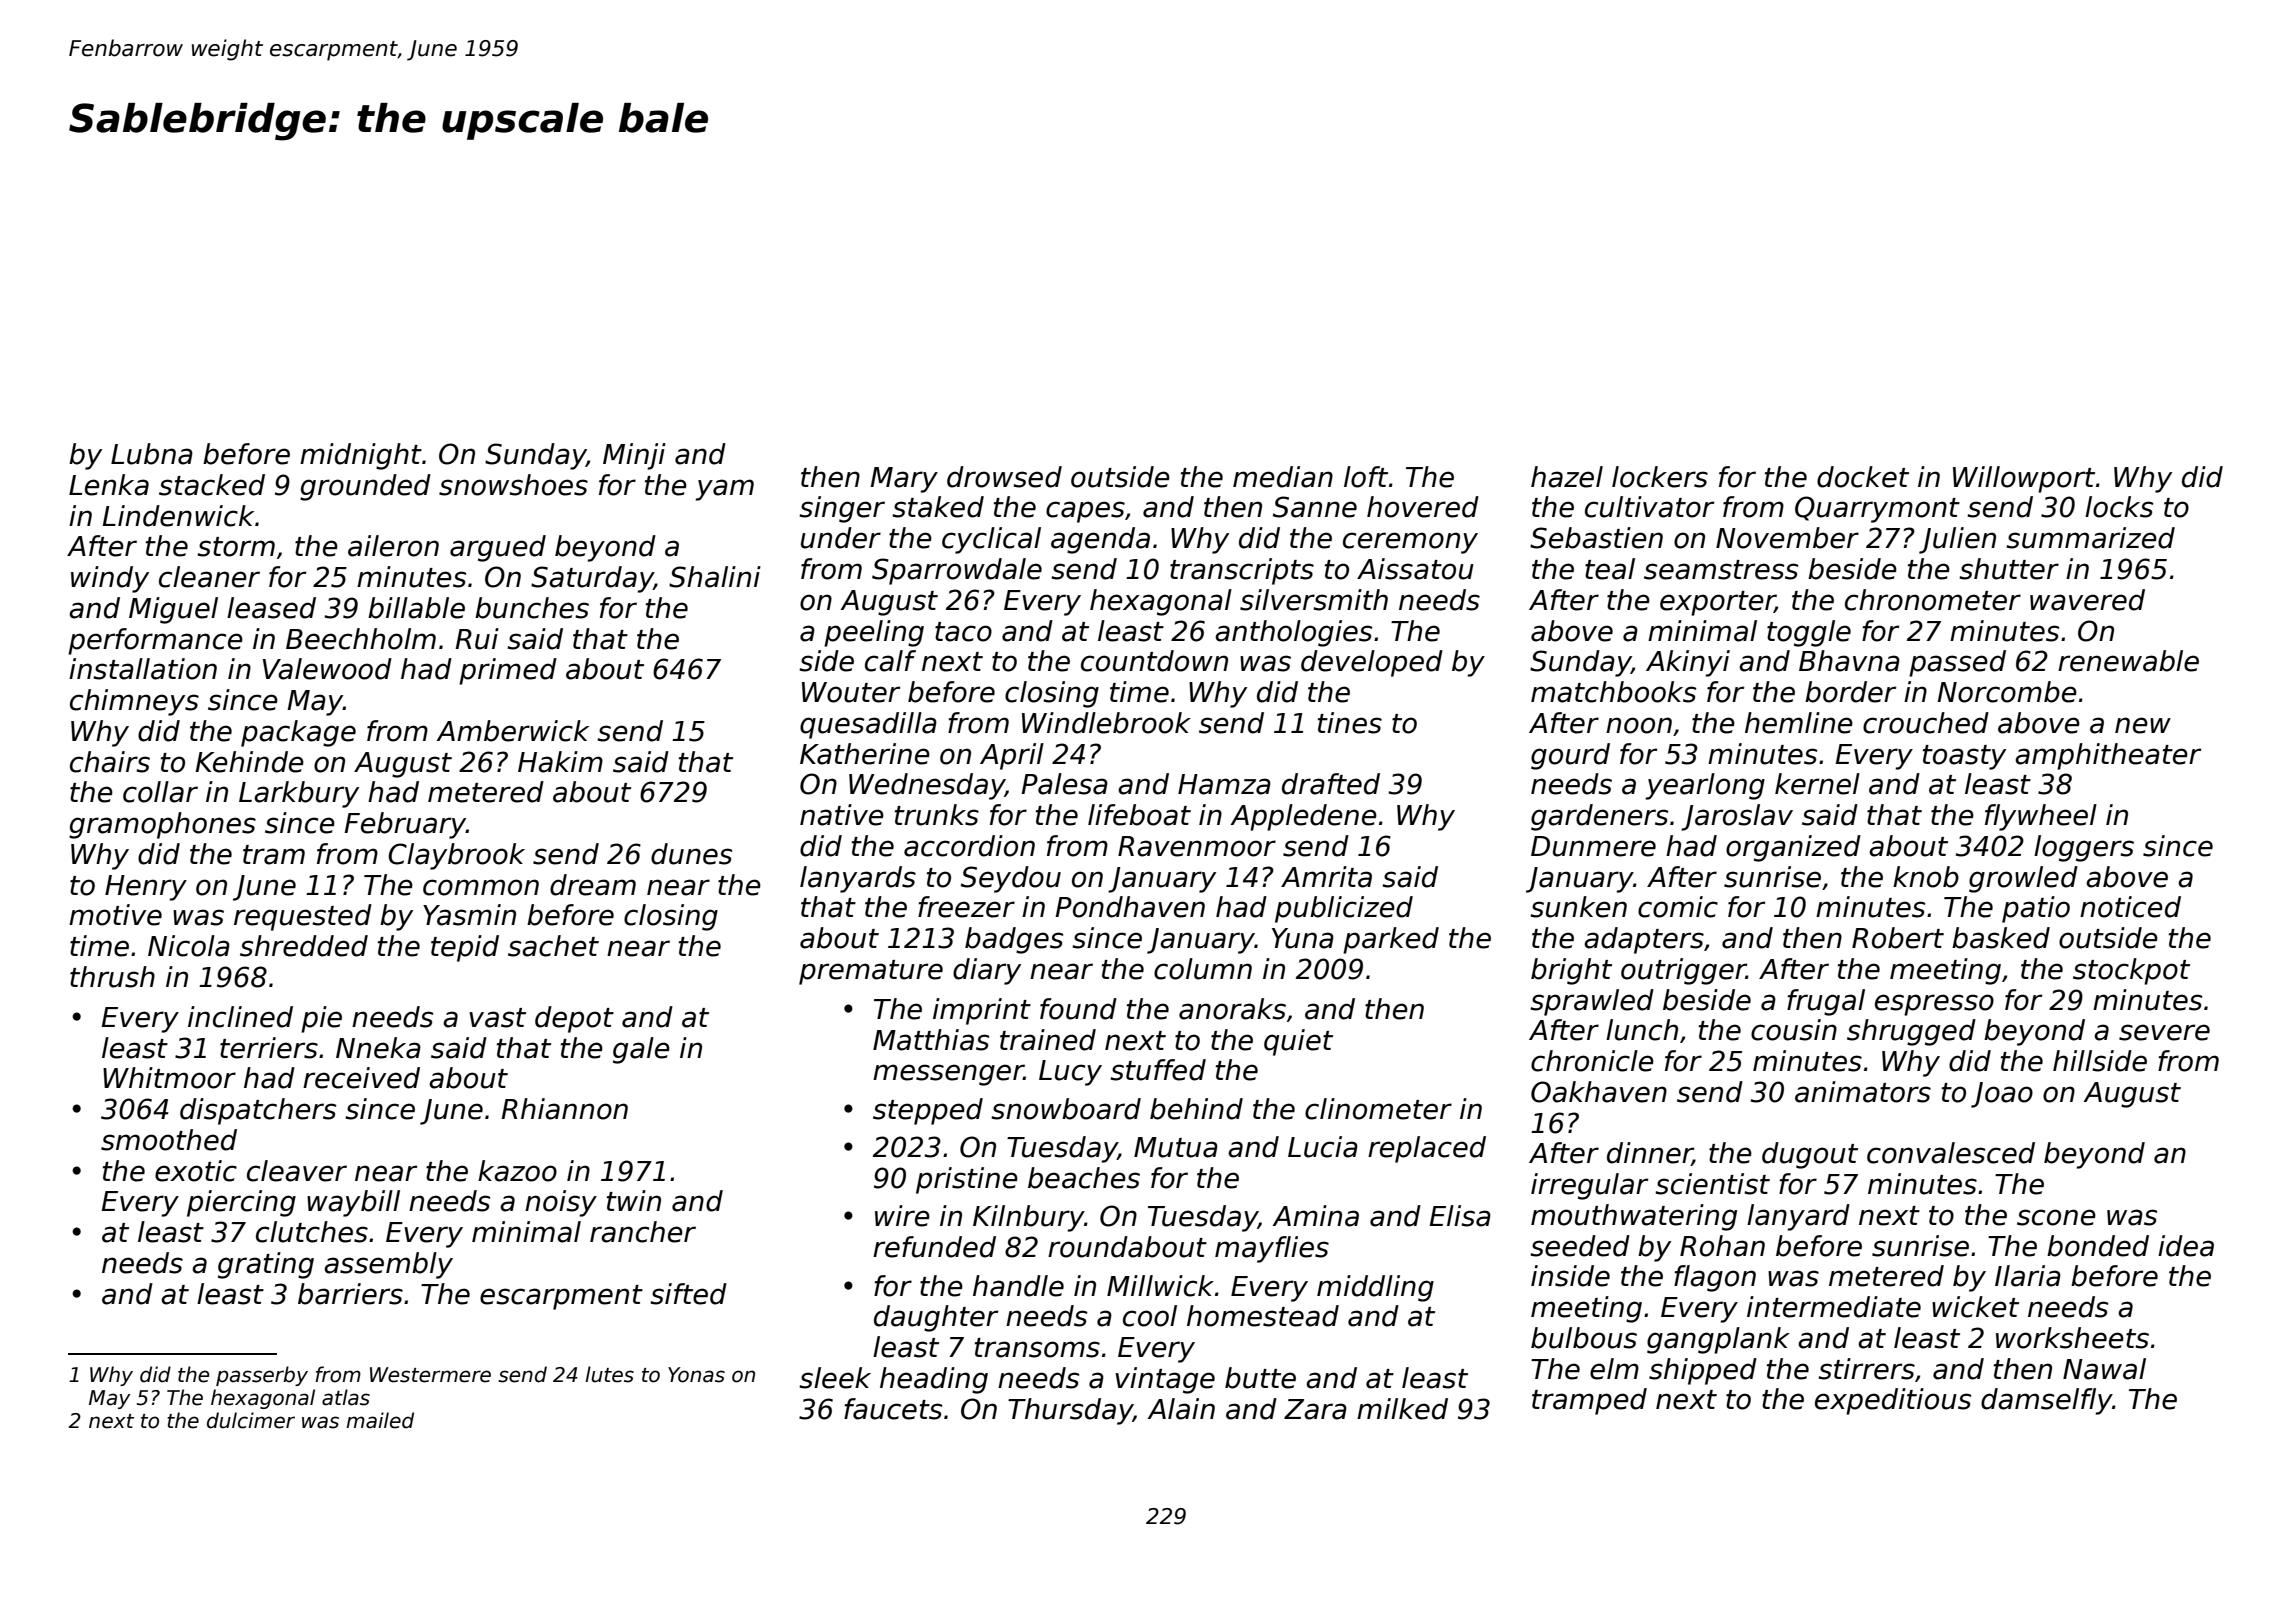 The image size is (2292, 1620). Describe the element at coordinates (1375, 1288) in the document. I see `middling` at that location.
